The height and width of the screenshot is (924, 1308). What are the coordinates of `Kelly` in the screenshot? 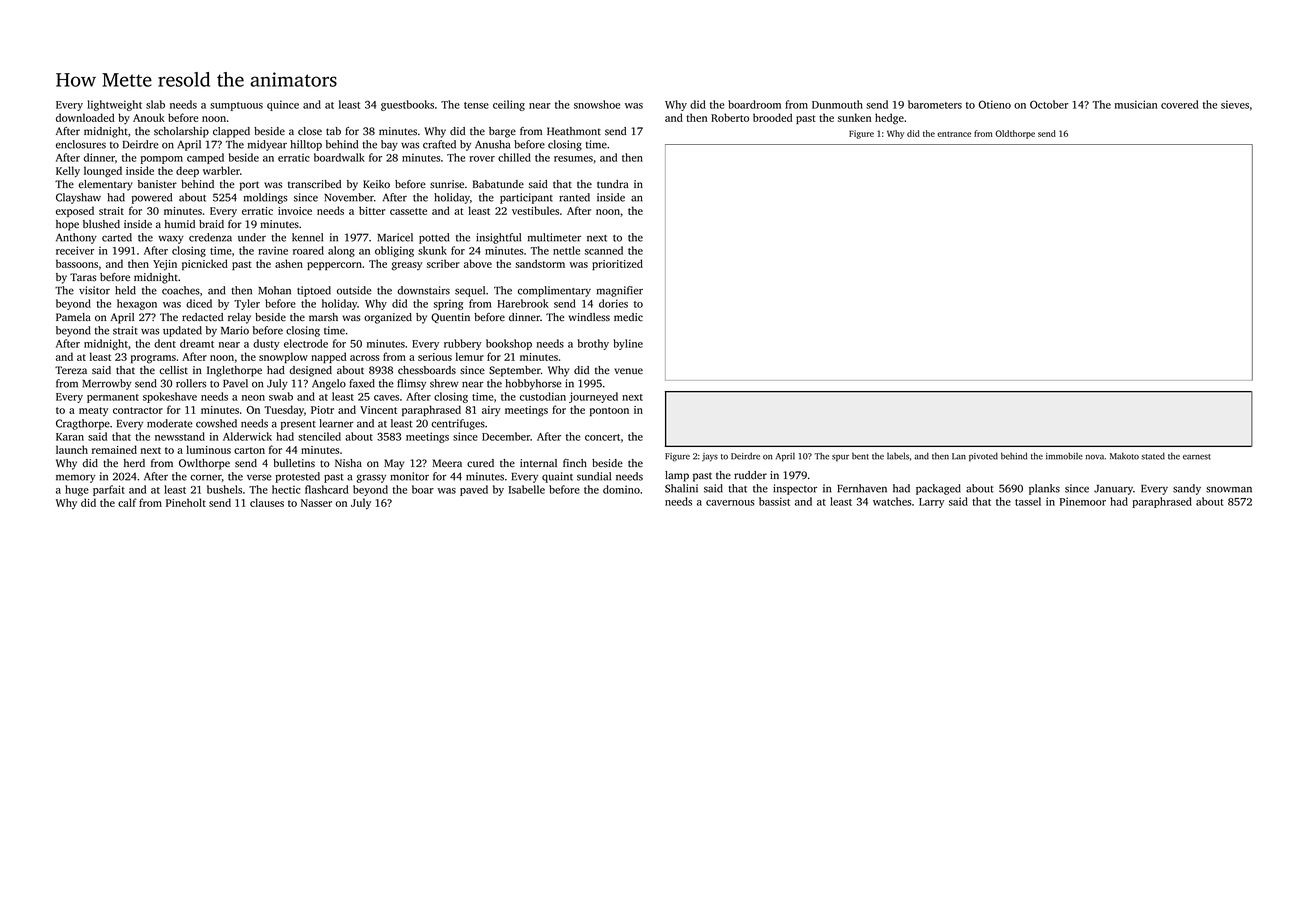 It's located at (68, 172).
